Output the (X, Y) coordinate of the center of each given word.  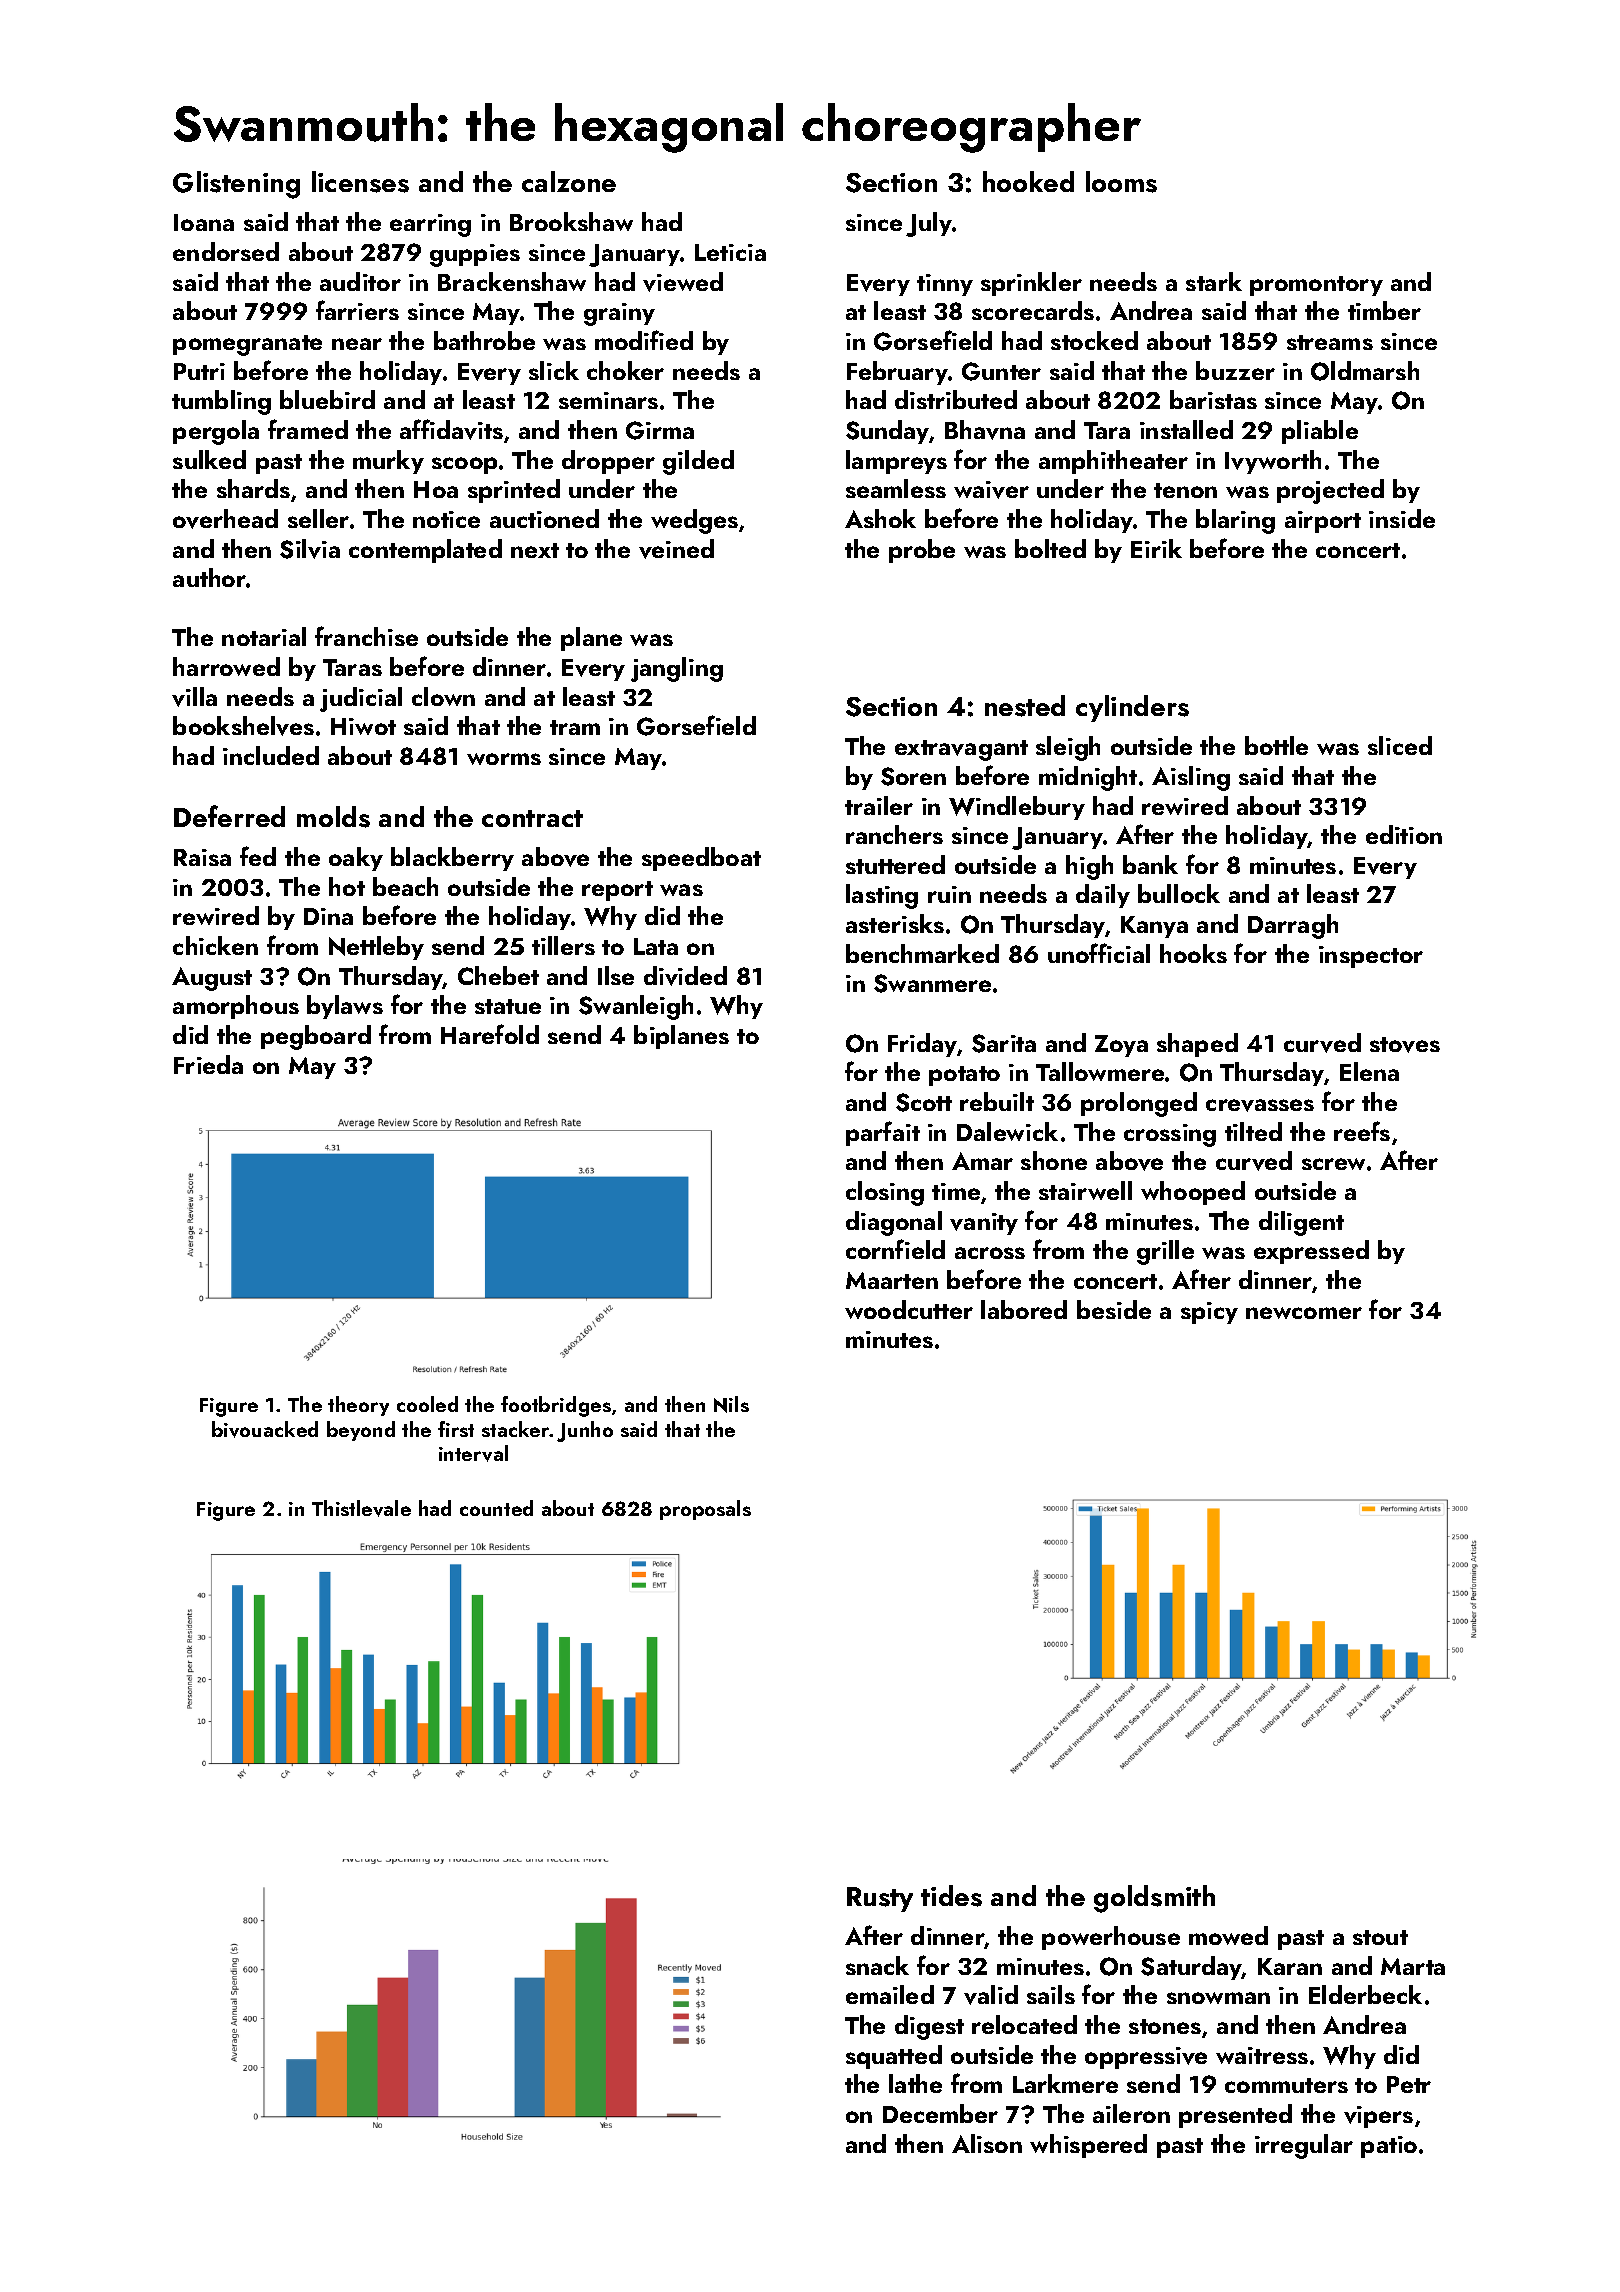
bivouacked (265, 1429)
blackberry (452, 859)
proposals (705, 1510)
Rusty (880, 1899)
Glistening (236, 185)
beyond (361, 1431)
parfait (883, 1133)
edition (1404, 834)
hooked (1028, 181)
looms (1121, 182)
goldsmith (1154, 1899)
